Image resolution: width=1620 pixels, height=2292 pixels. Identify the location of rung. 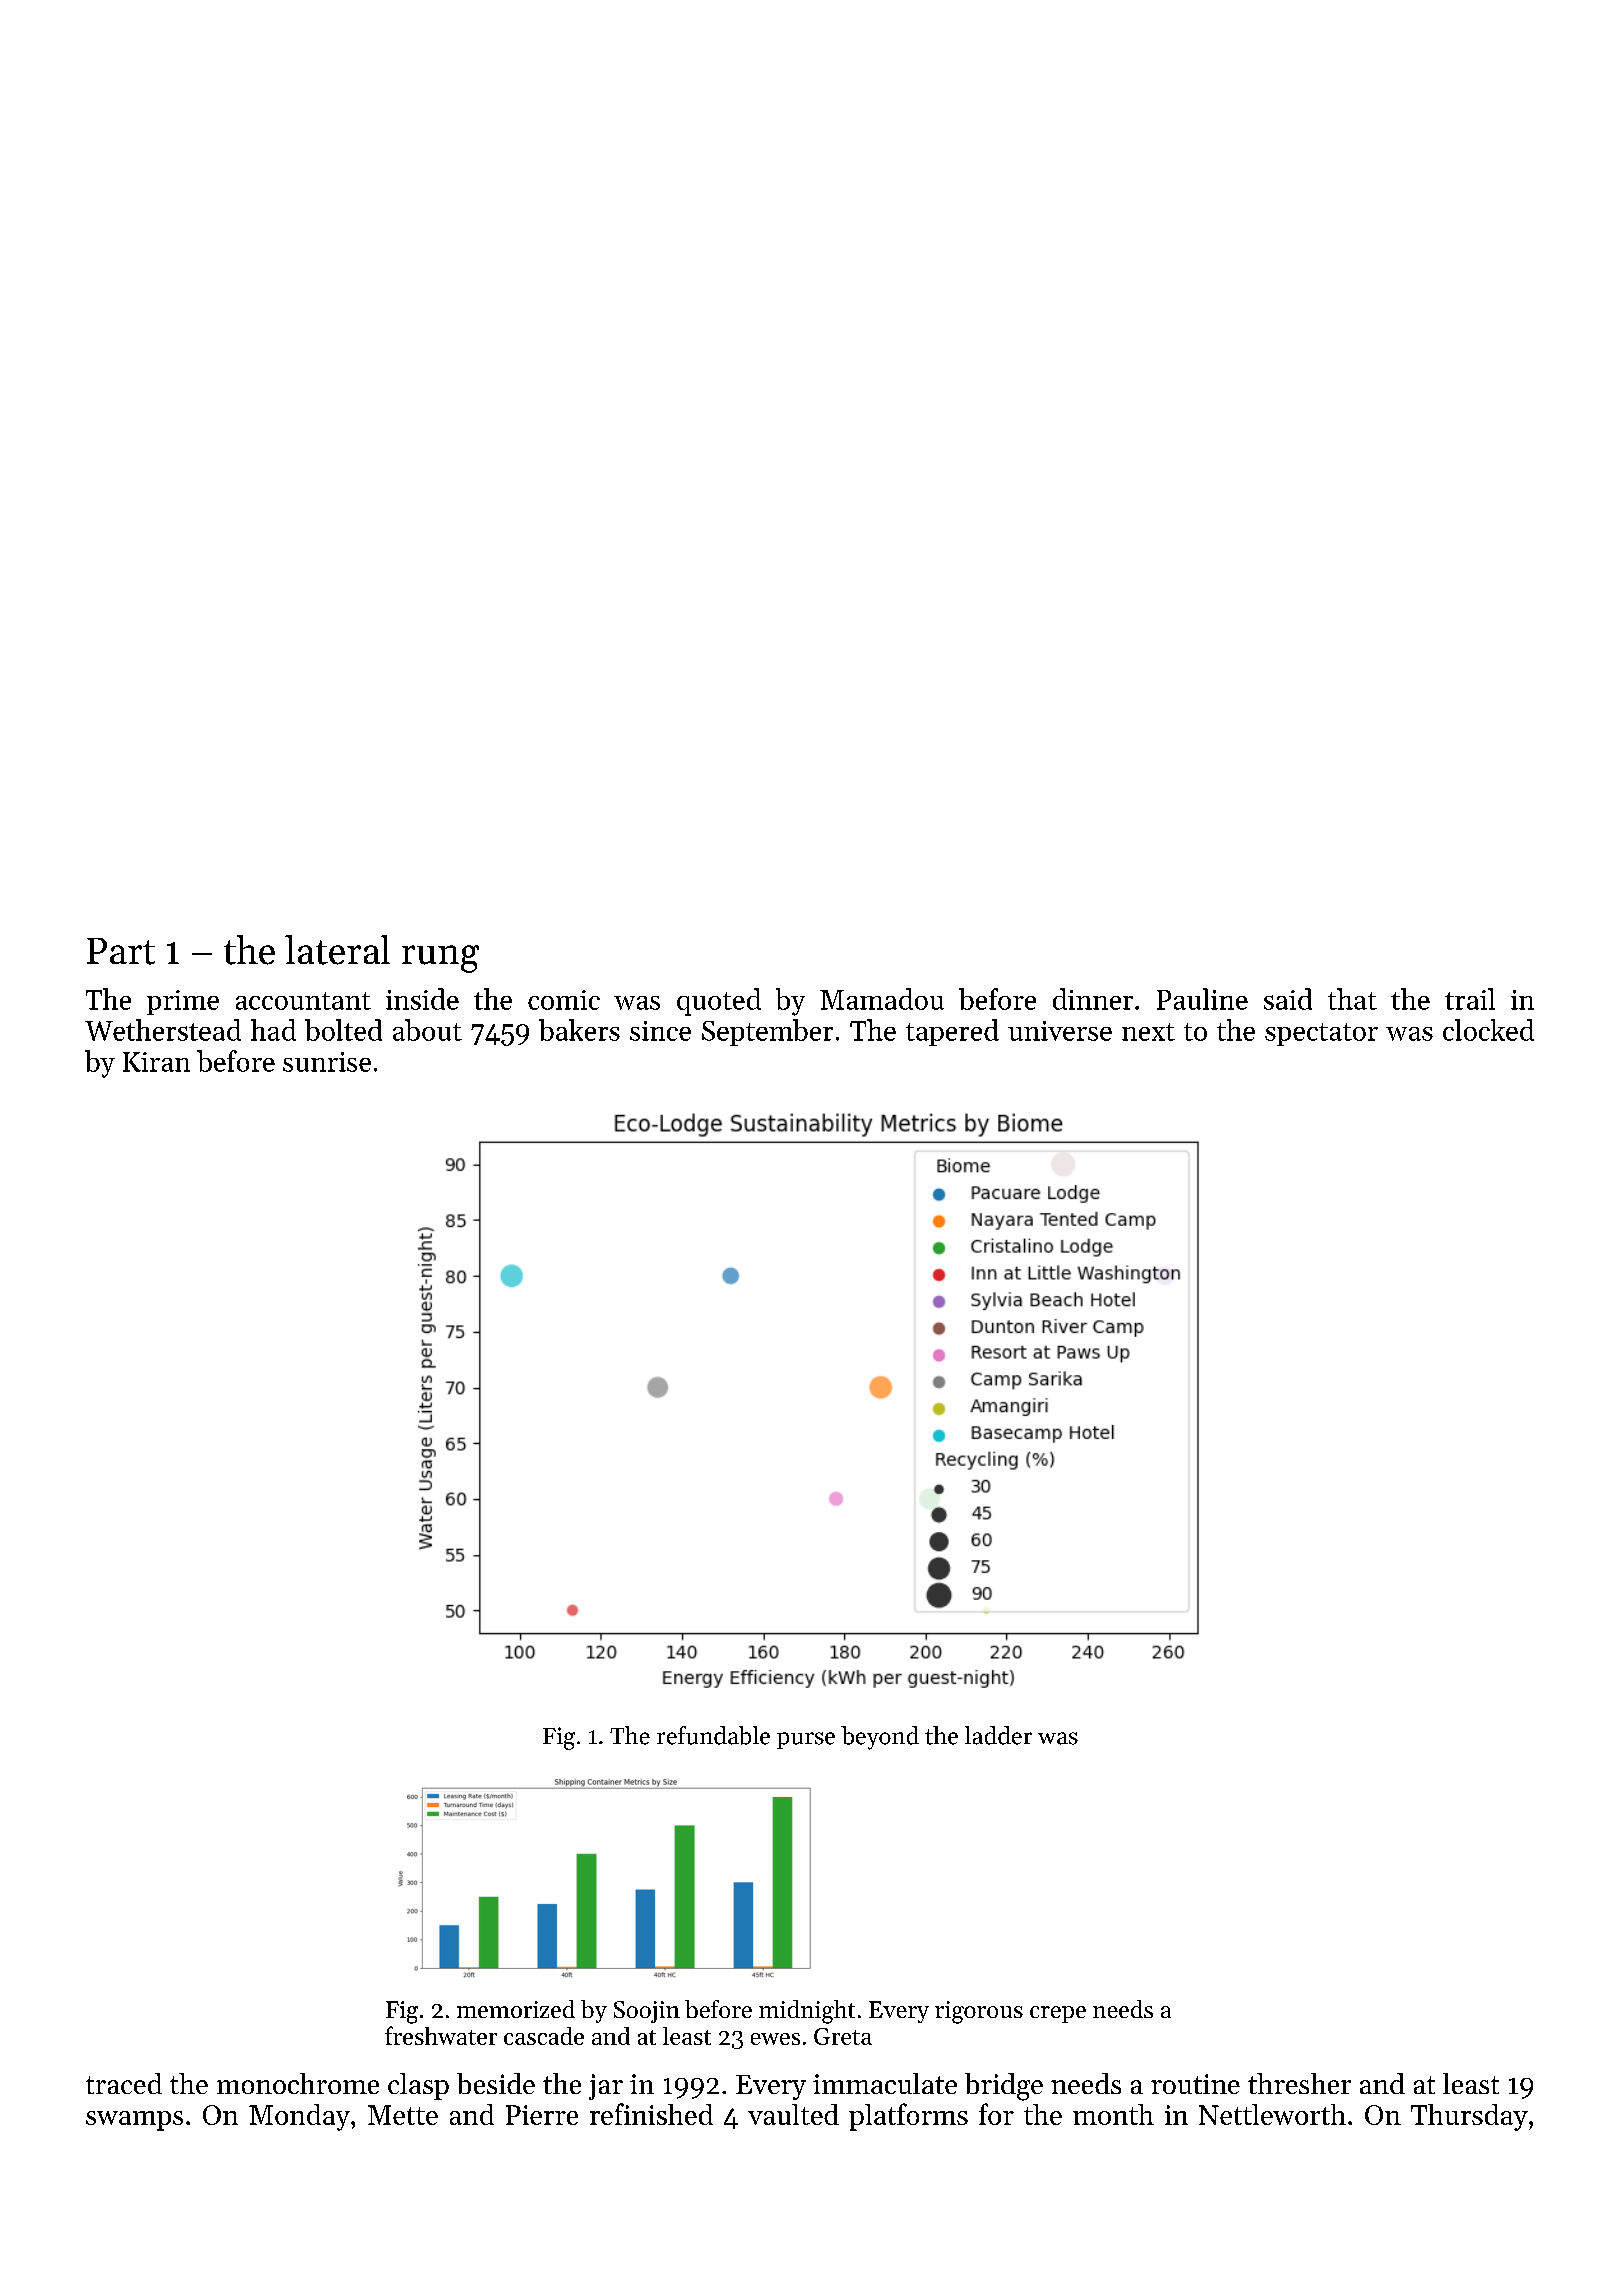
(440, 959).
